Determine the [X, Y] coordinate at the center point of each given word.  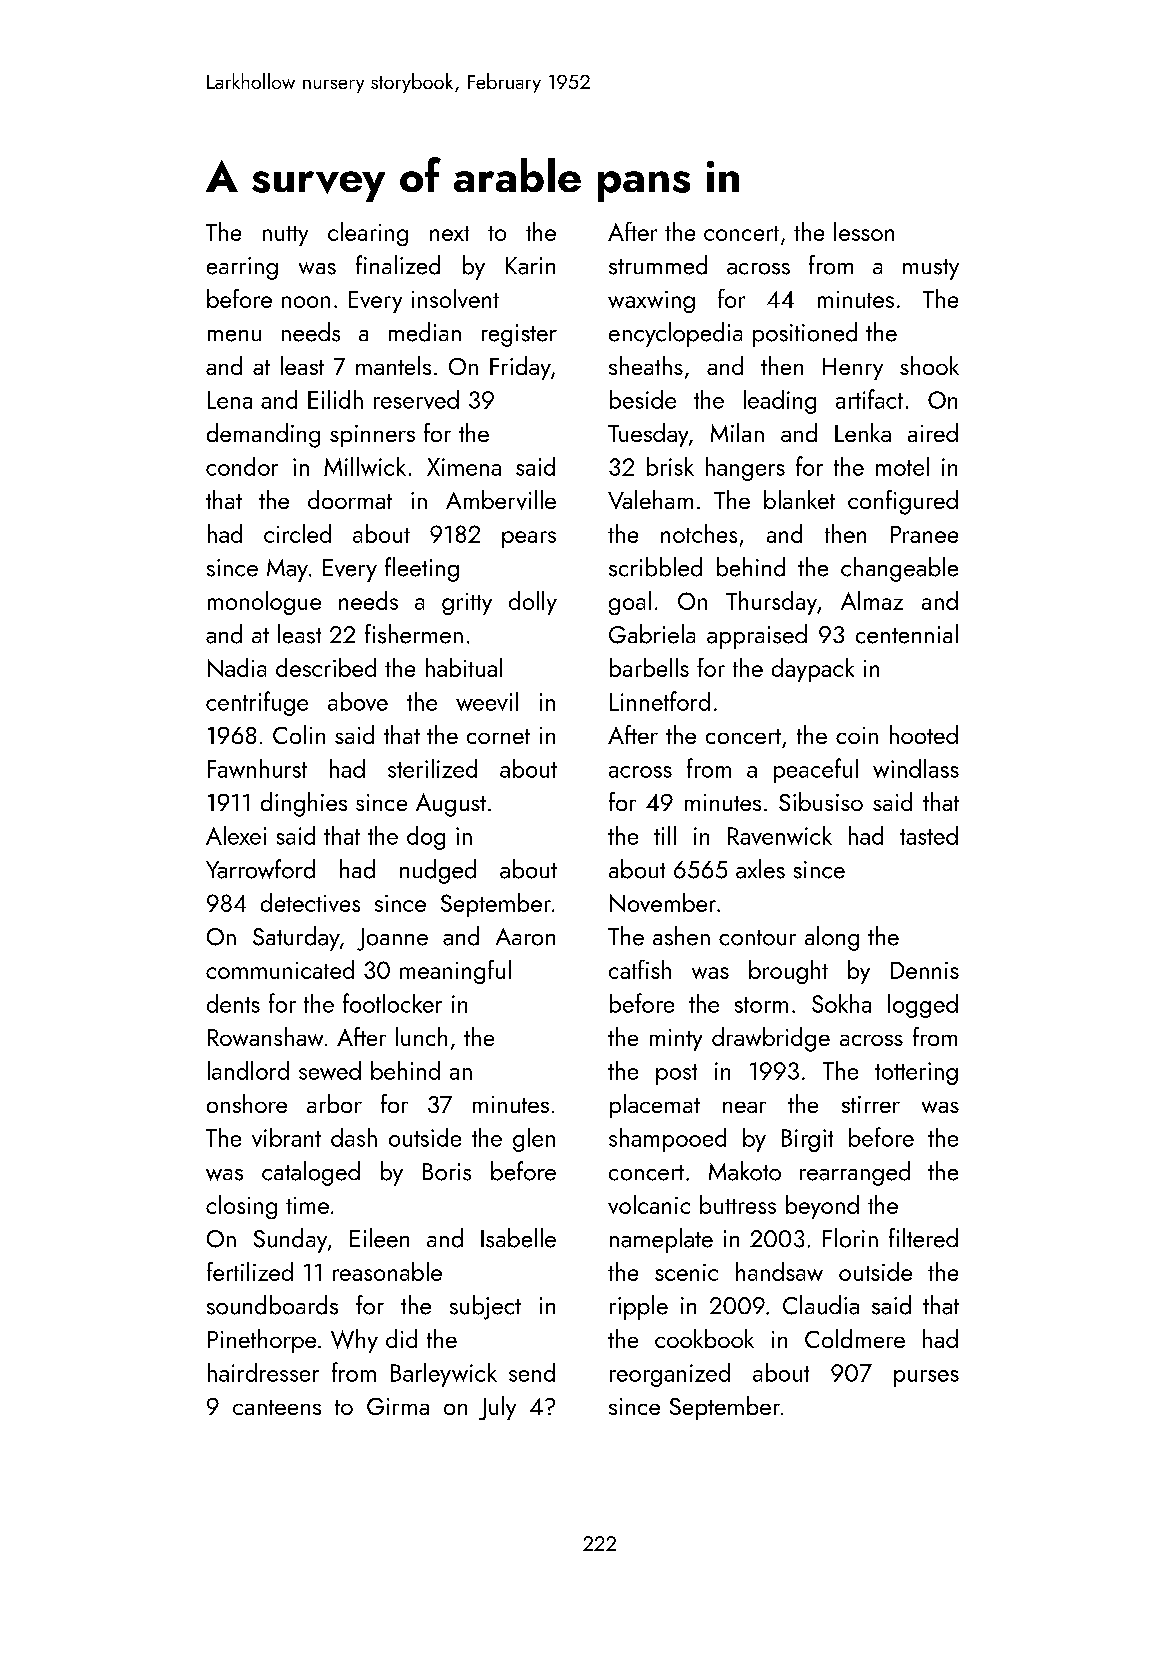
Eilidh [335, 399]
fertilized [250, 1271]
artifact [869, 399]
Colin [299, 734]
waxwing [651, 302]
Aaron [525, 937]
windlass [916, 768]
